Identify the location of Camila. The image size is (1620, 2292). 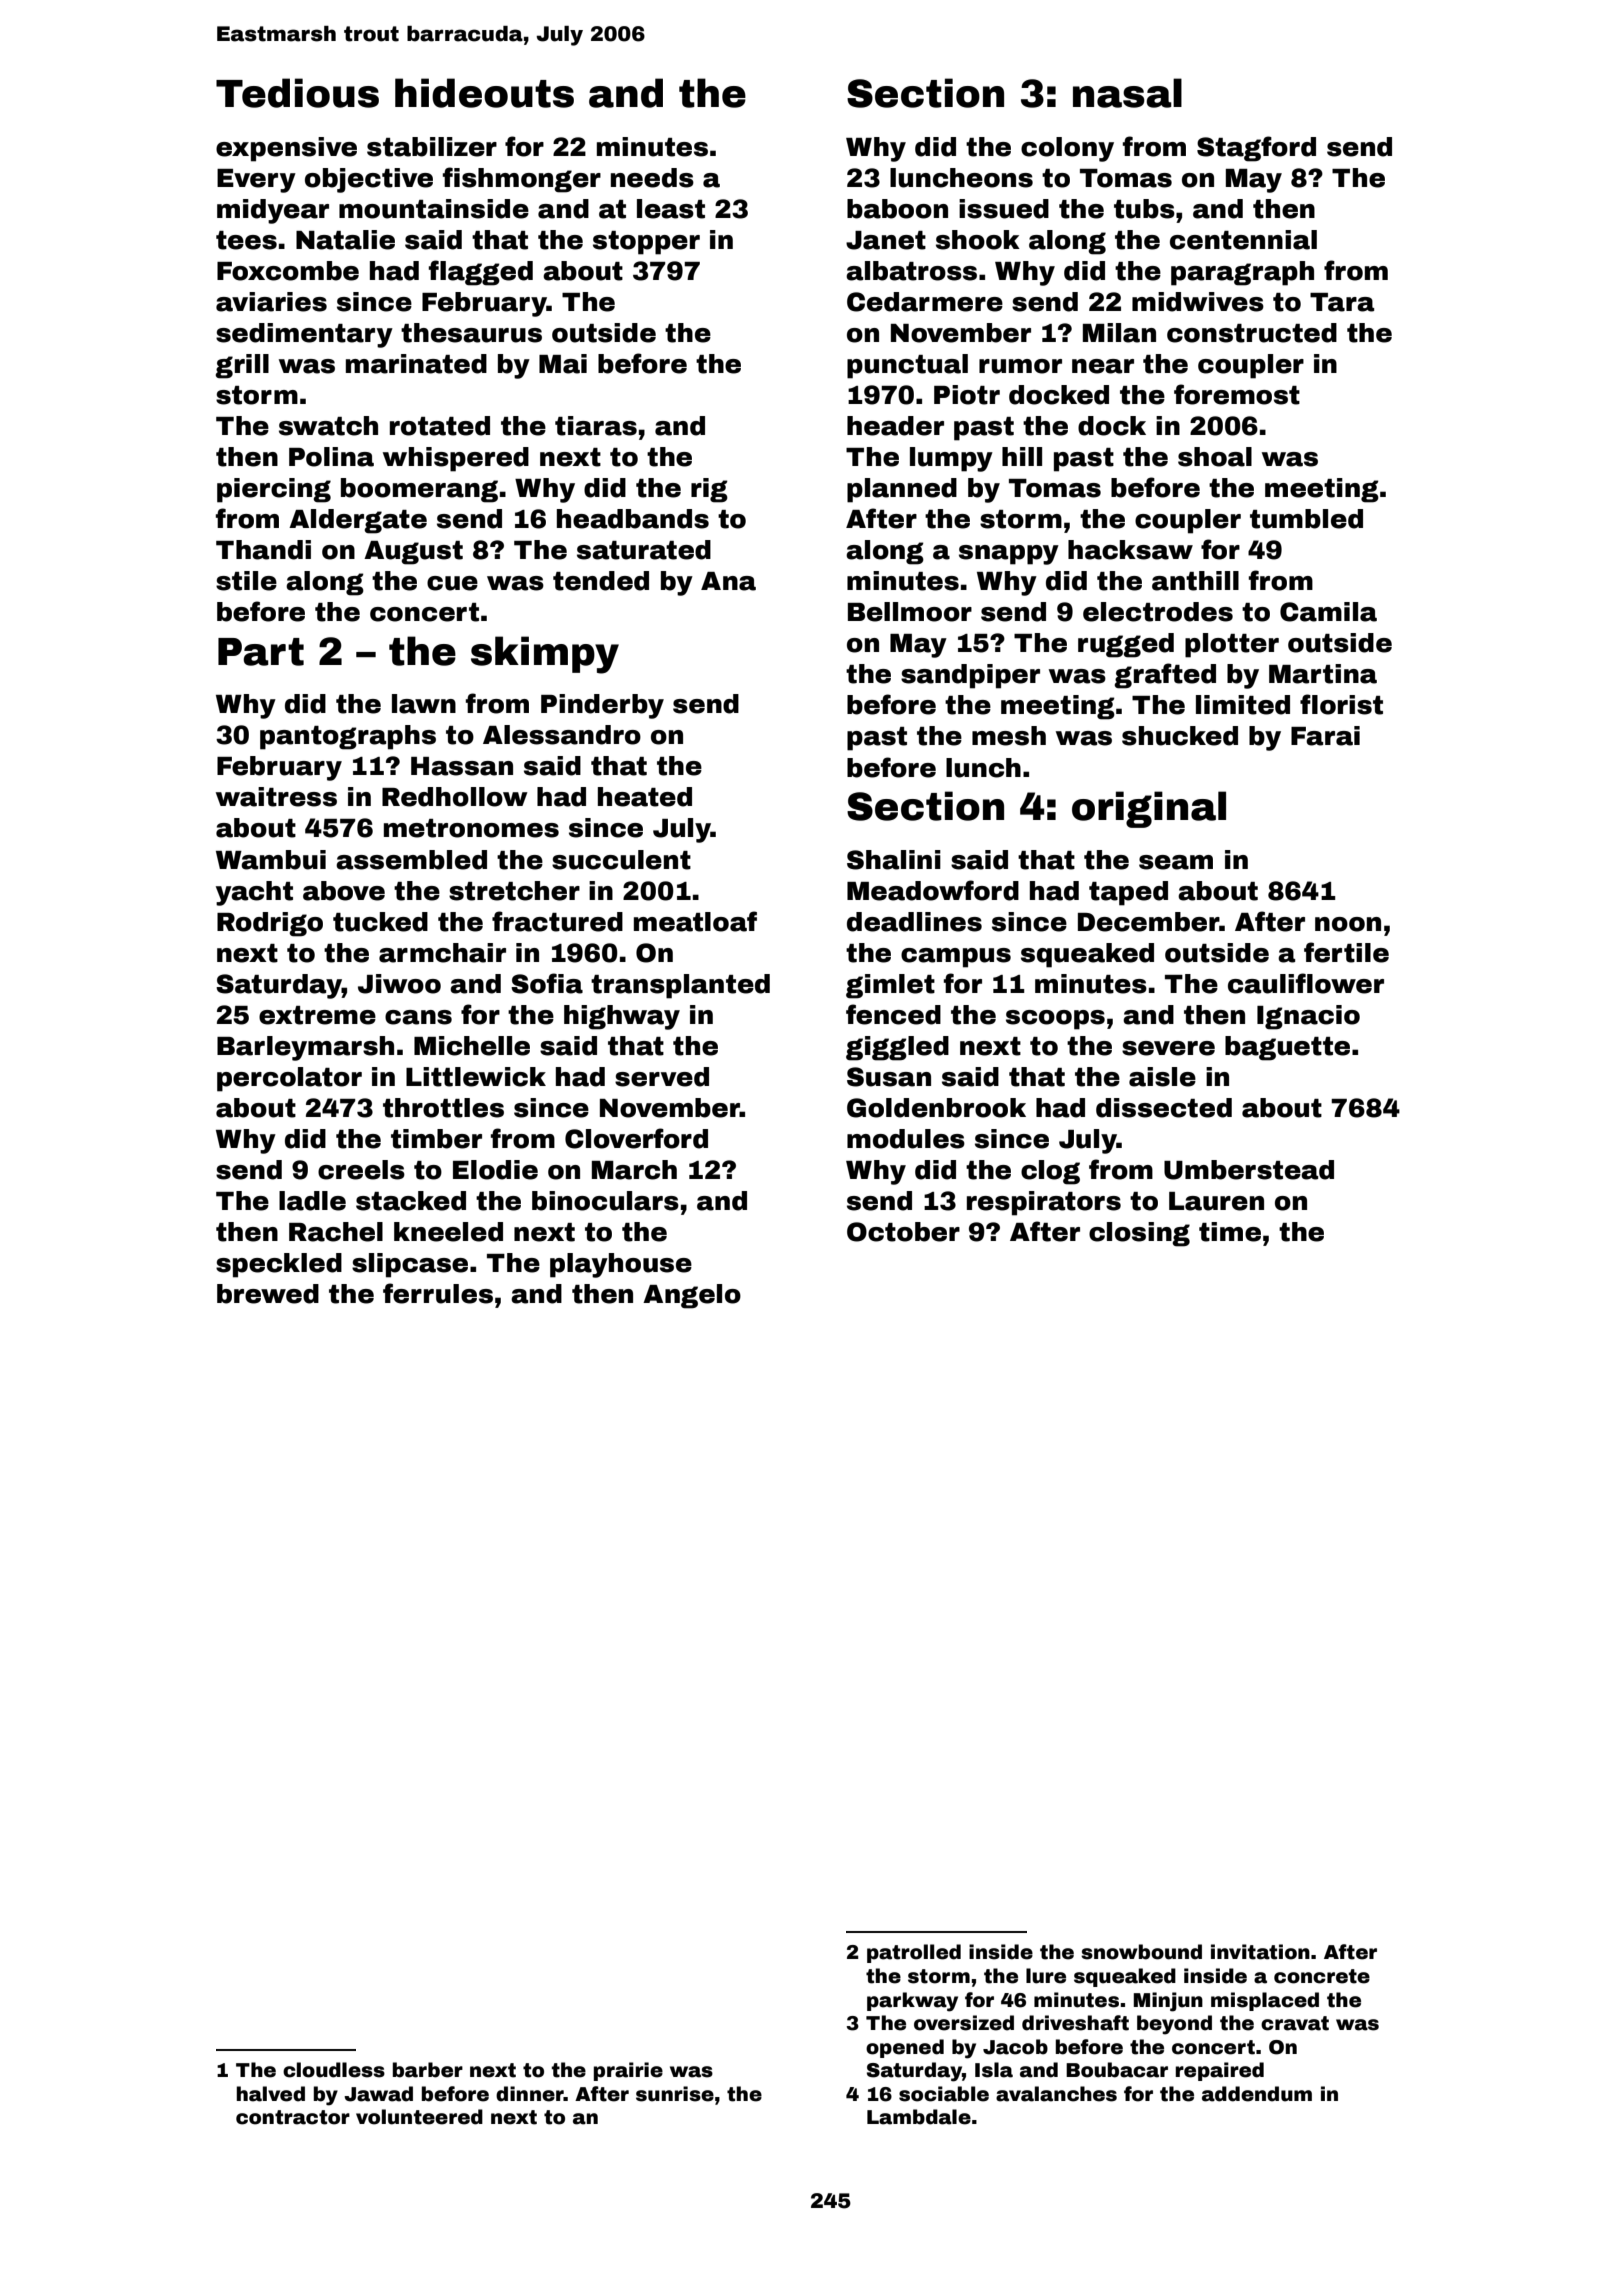
(1328, 612).
